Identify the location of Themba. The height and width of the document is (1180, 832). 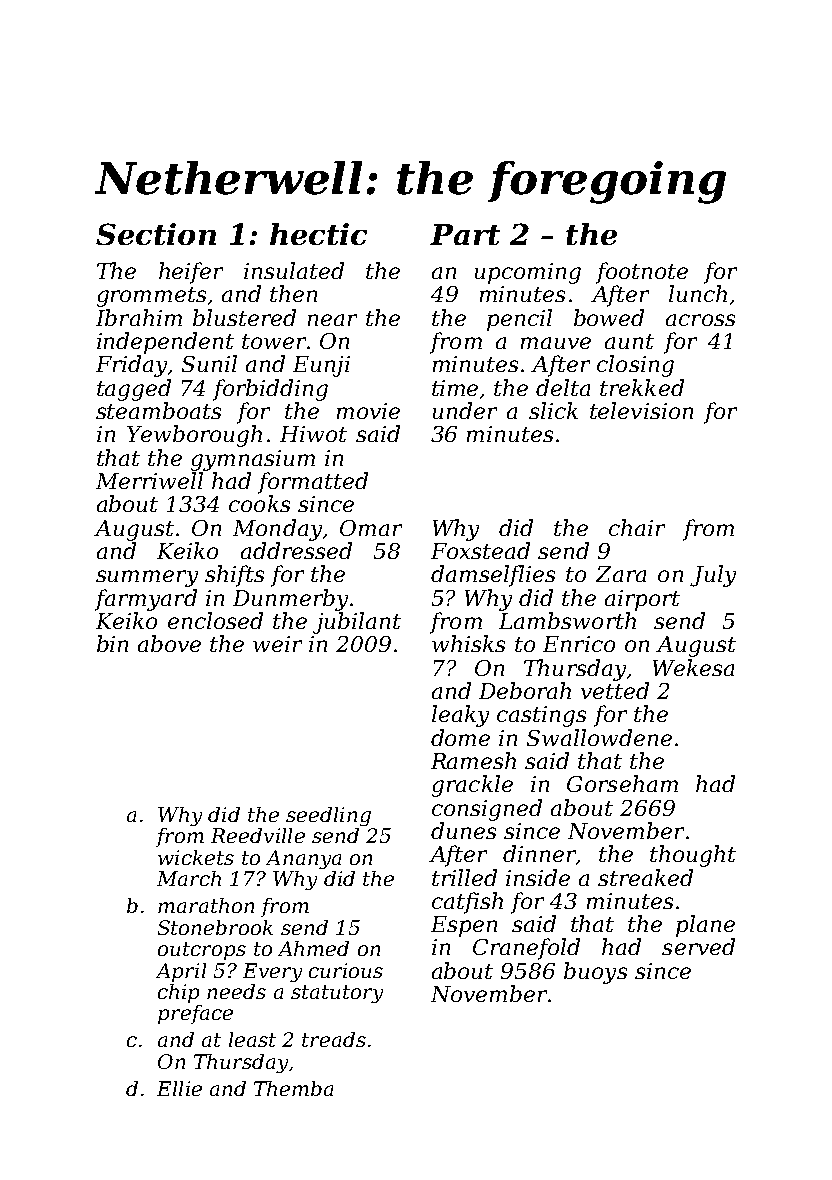
(293, 1088).
